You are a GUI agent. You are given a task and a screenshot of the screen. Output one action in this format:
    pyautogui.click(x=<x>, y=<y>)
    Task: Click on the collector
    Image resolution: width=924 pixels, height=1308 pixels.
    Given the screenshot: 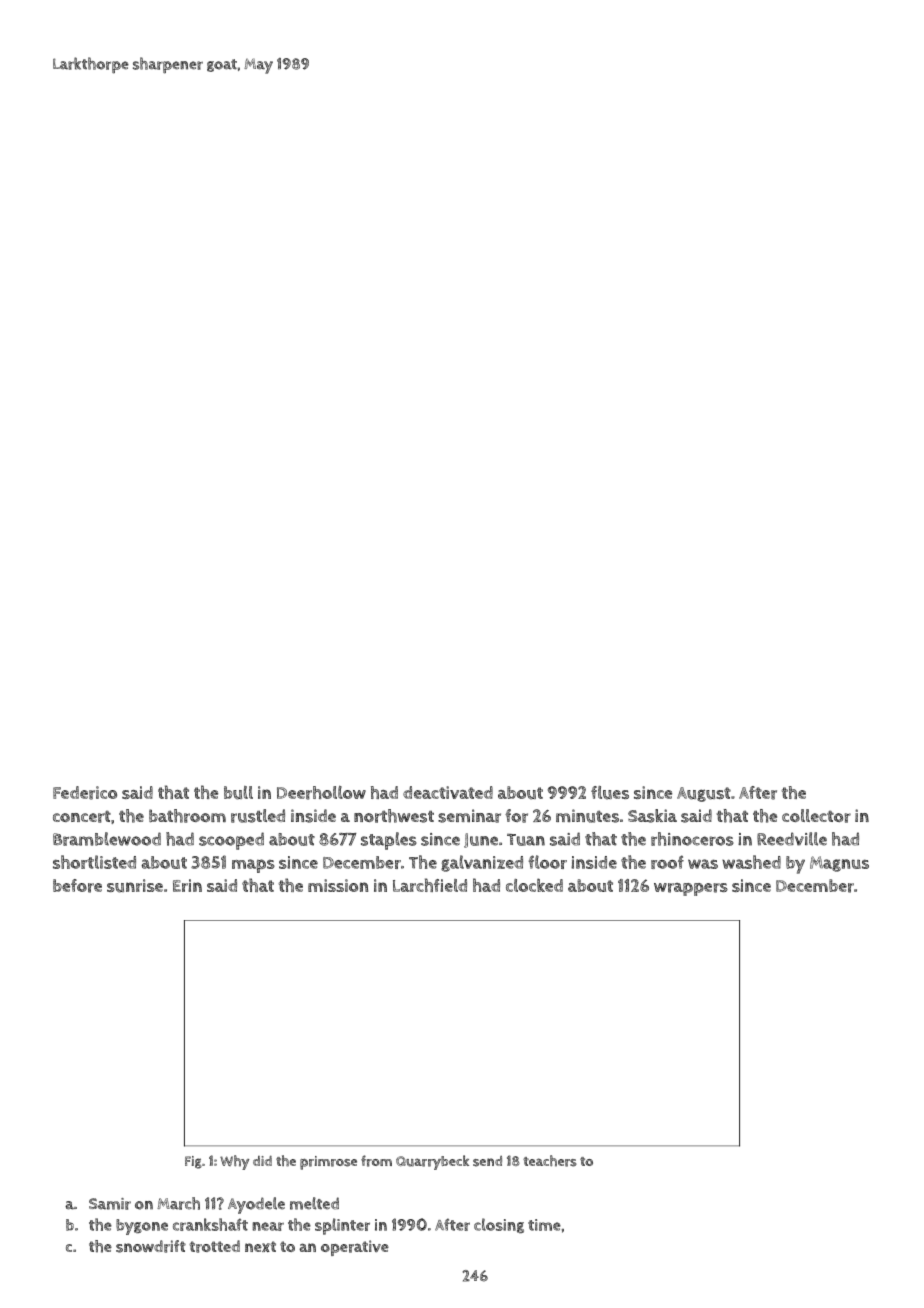 What is the action you would take?
    pyautogui.click(x=816, y=816)
